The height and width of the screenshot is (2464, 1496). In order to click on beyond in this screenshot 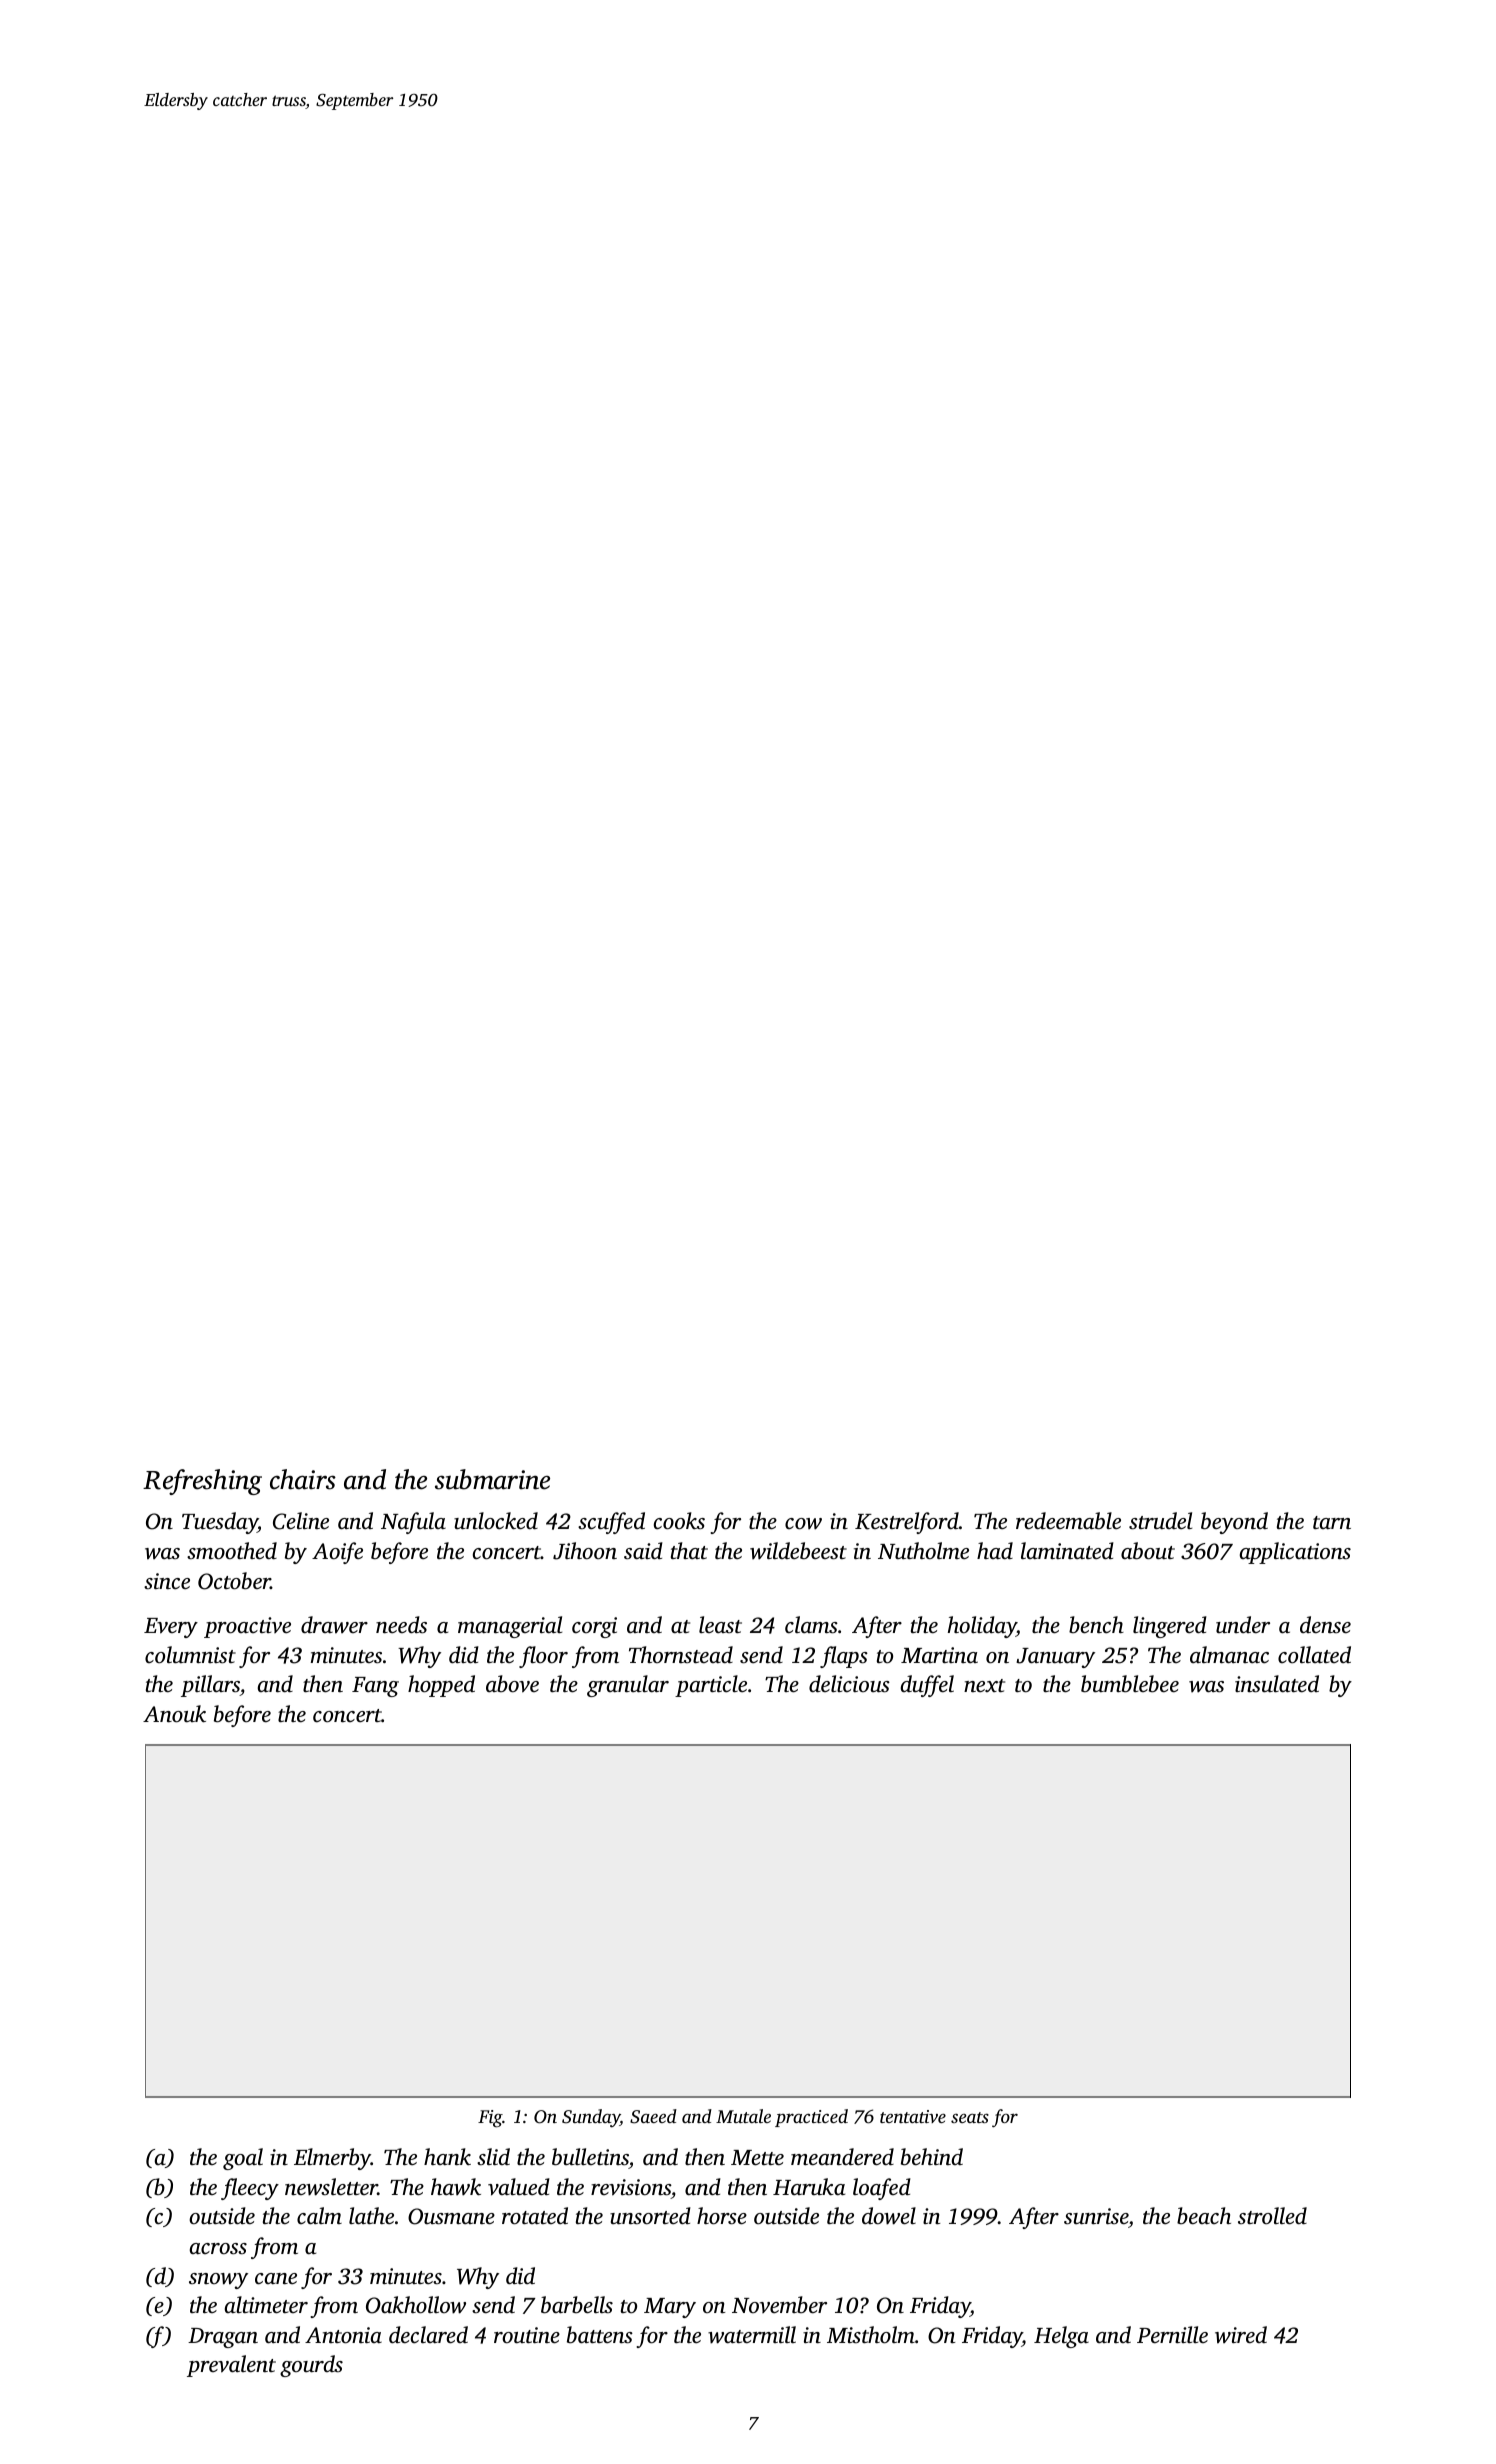, I will do `click(1234, 1523)`.
